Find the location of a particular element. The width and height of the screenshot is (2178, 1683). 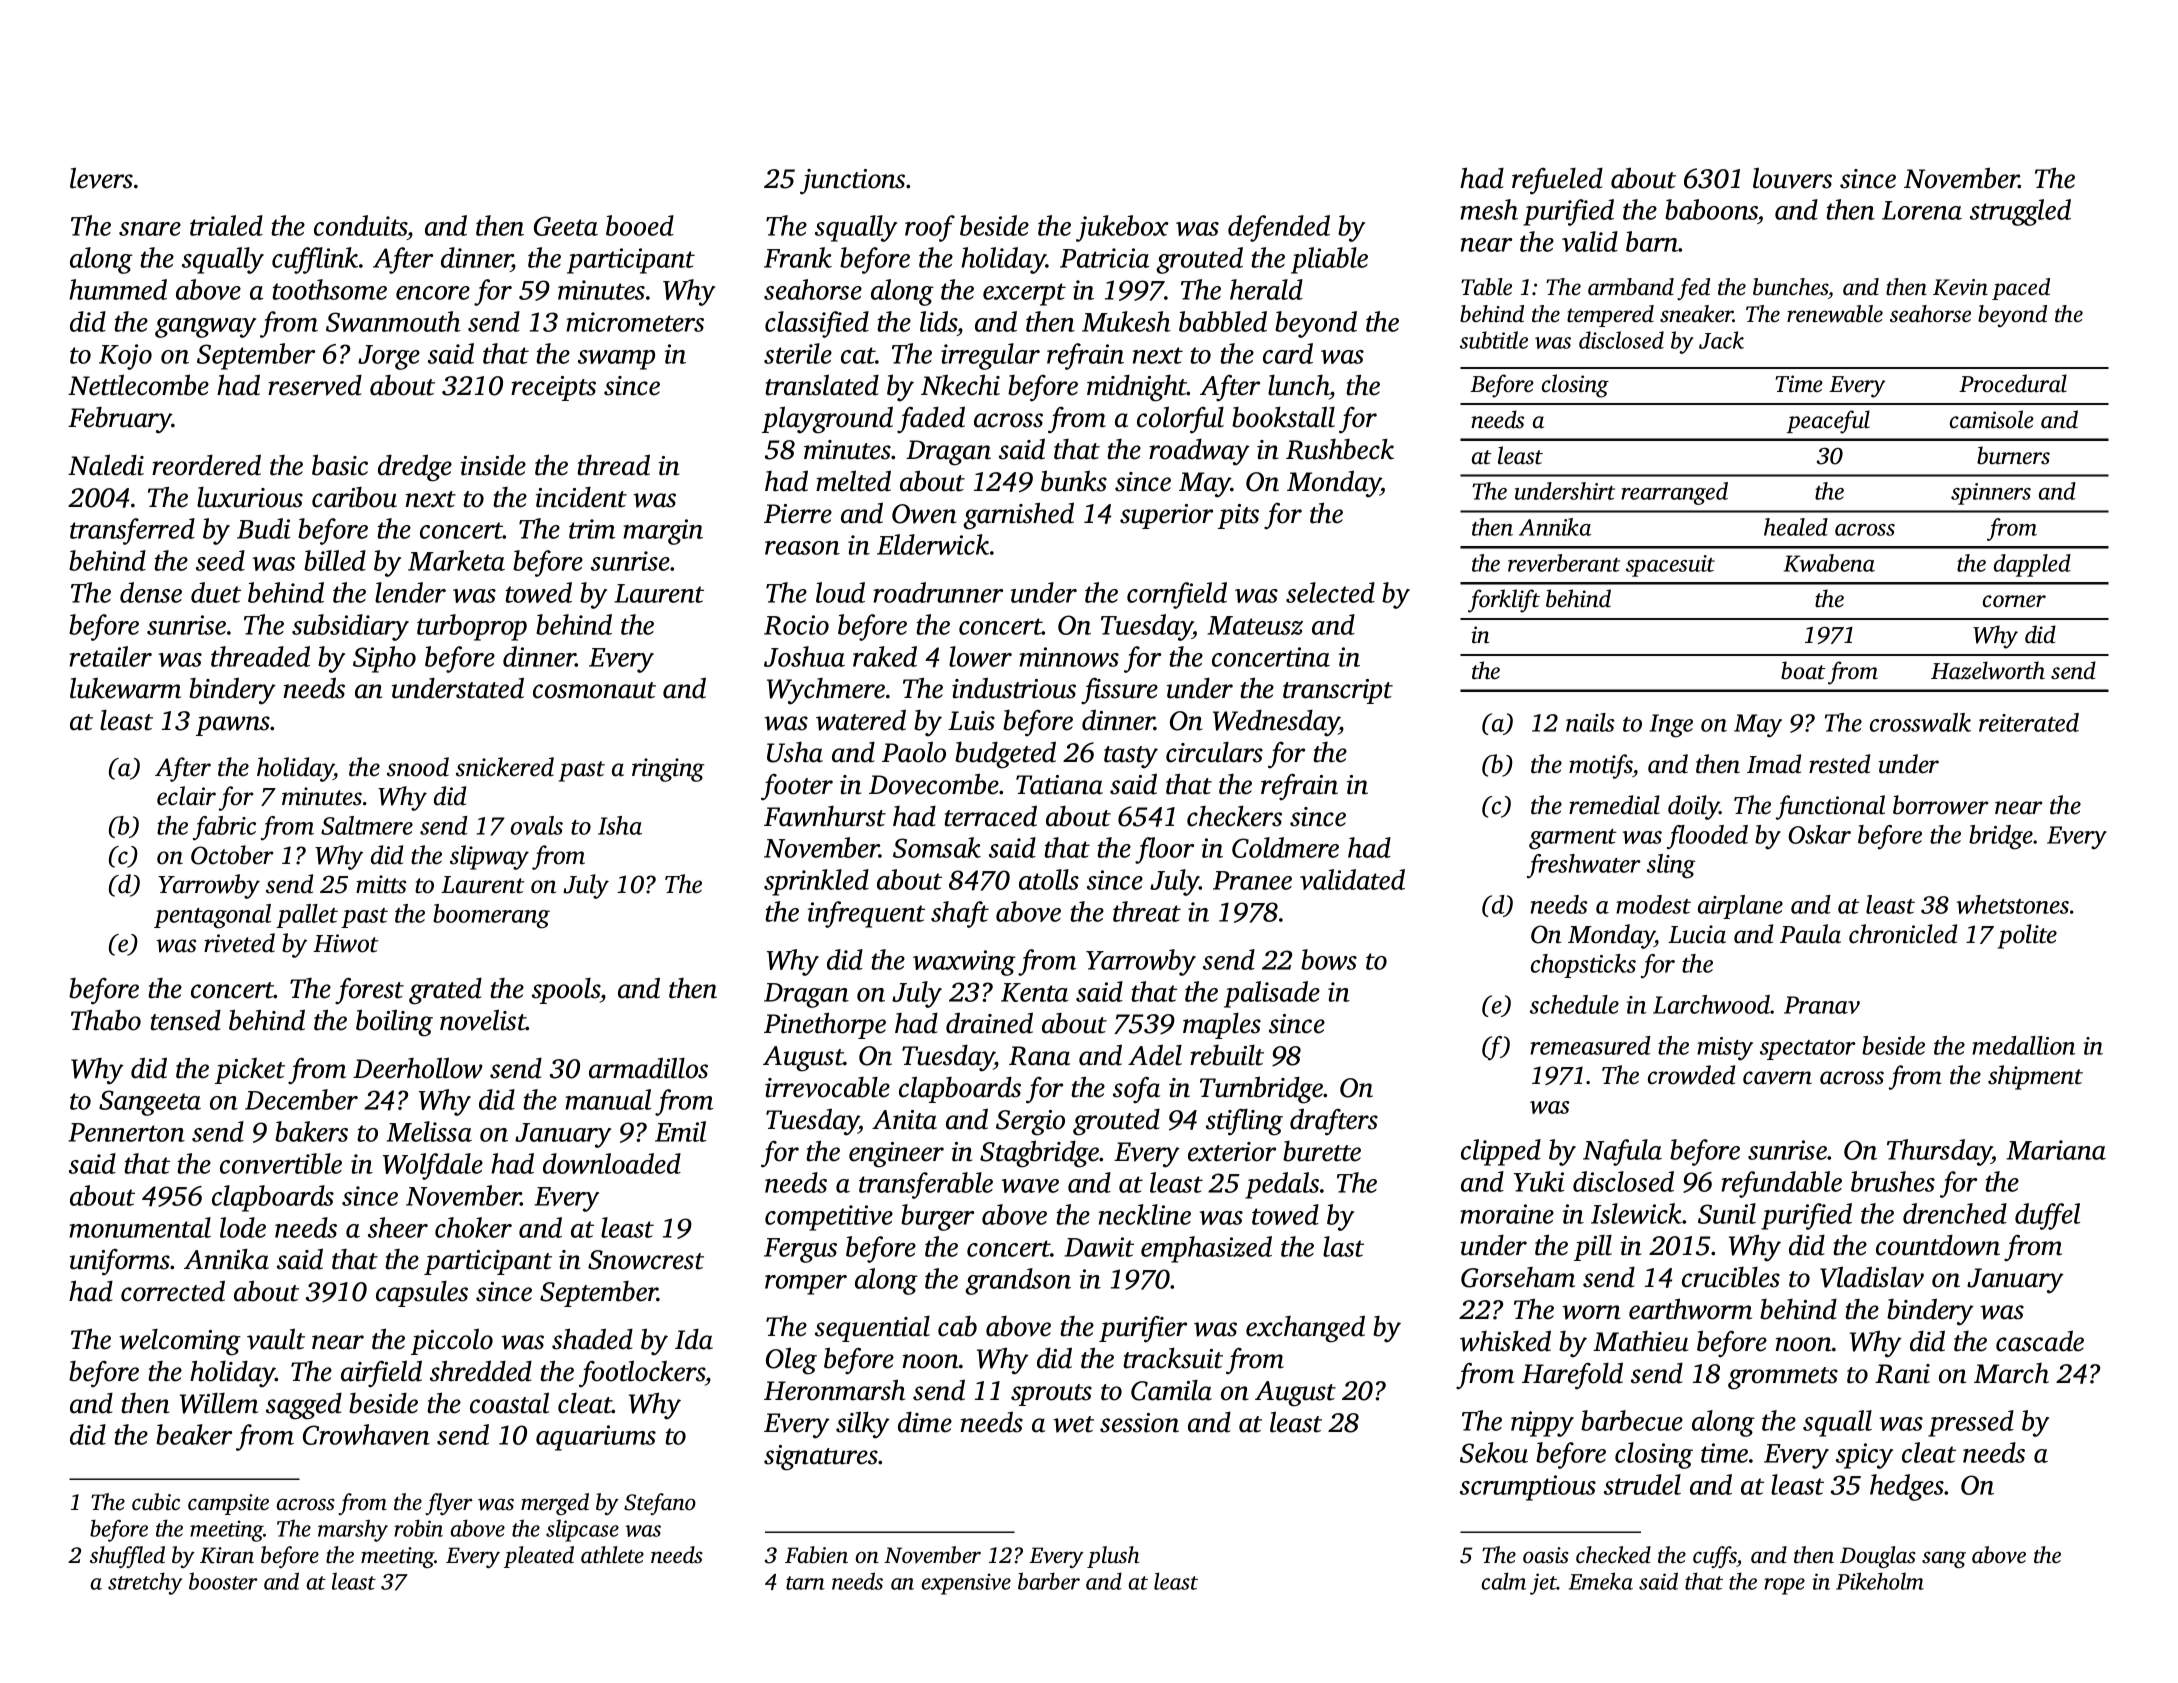

Hiwot is located at coordinates (346, 943).
